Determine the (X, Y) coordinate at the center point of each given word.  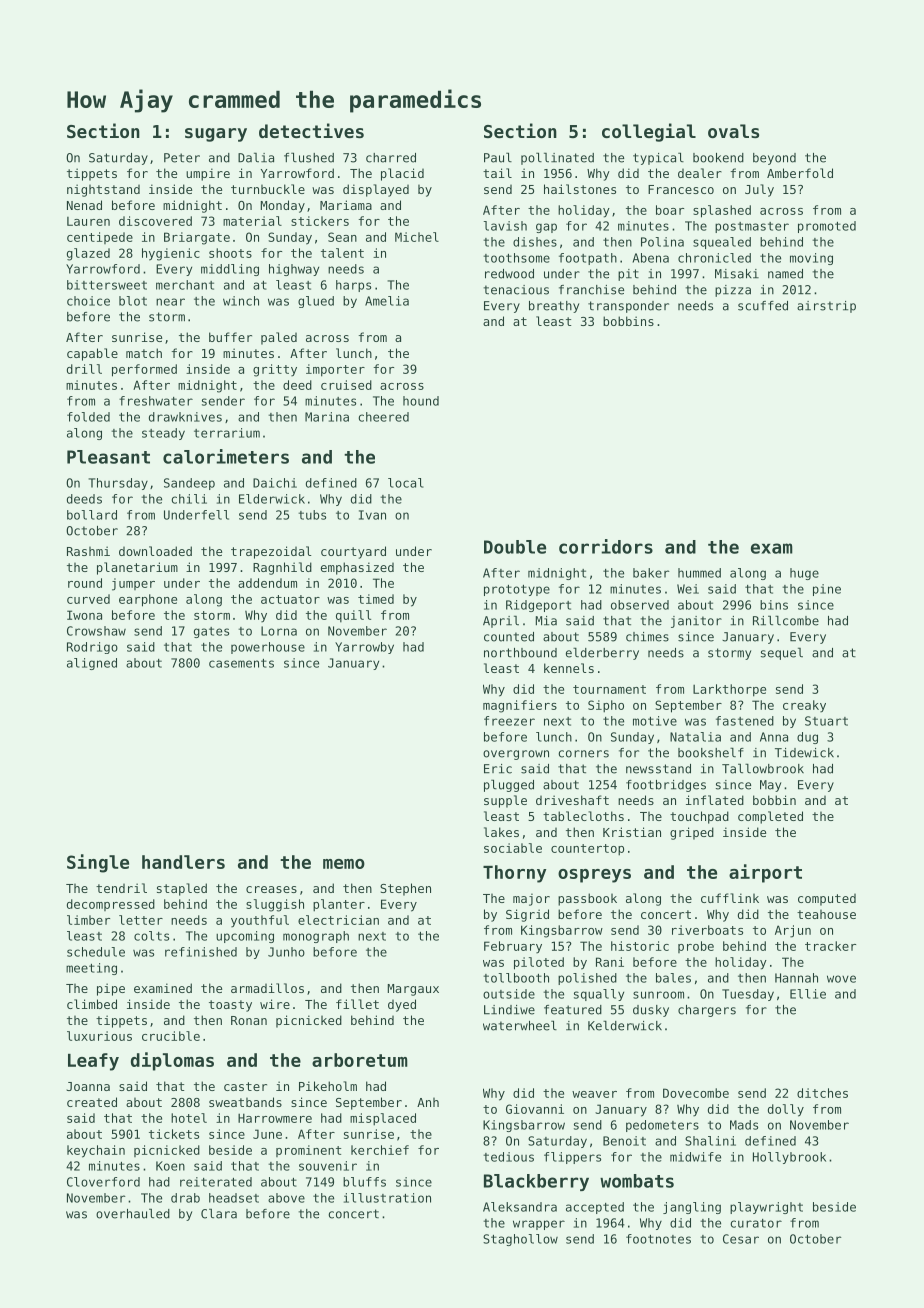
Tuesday (748, 995)
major (531, 899)
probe (696, 947)
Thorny (514, 874)
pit (628, 275)
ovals (733, 131)
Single (98, 863)
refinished (201, 952)
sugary (216, 135)
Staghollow (520, 1240)
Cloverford (103, 1182)
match (144, 353)
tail (497, 173)
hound (421, 401)
